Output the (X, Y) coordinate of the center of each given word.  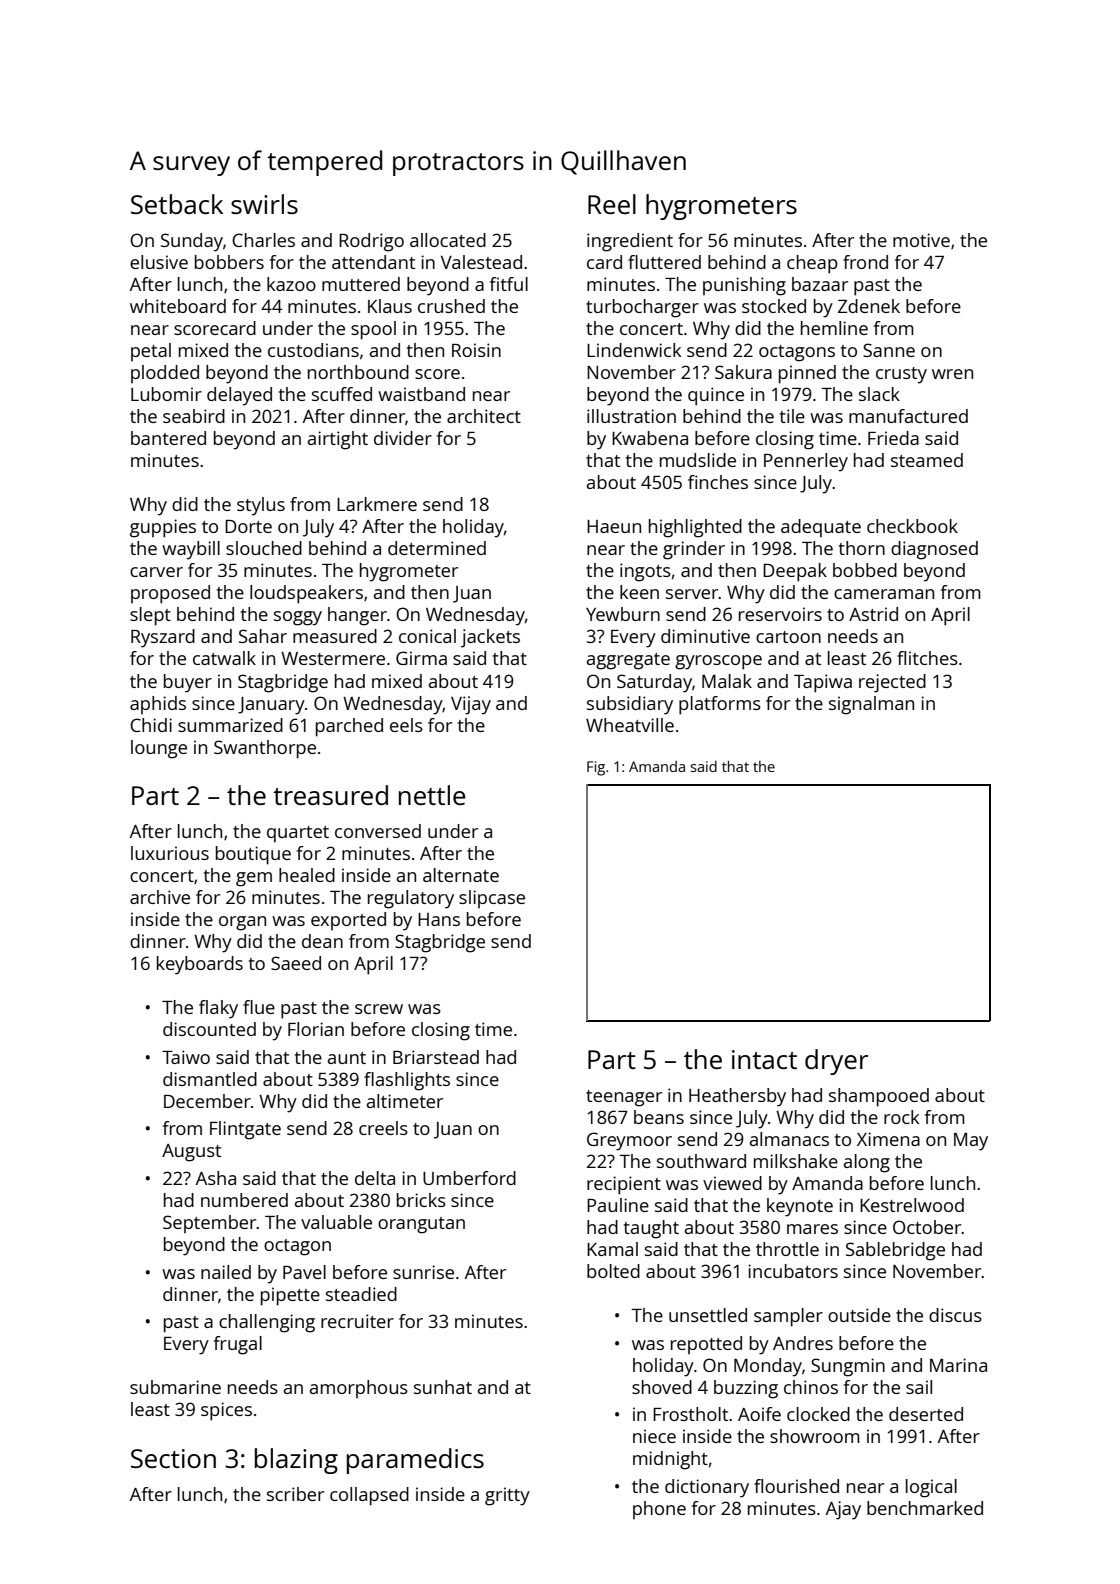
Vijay (471, 705)
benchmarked (925, 1508)
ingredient (630, 242)
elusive (159, 262)
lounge (159, 749)
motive (921, 240)
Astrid (873, 614)
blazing (296, 1461)
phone (659, 1510)
